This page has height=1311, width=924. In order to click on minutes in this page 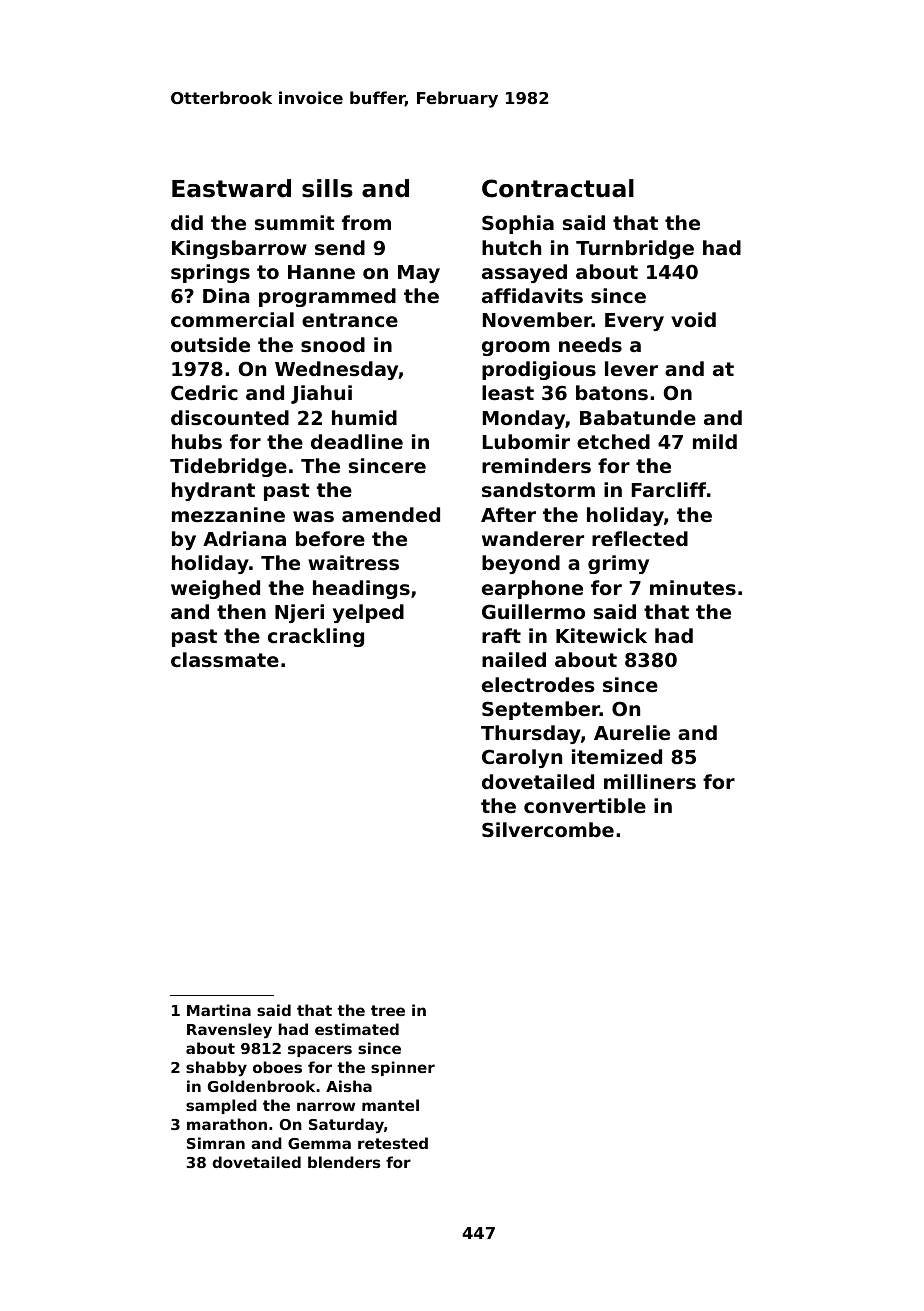, I will do `click(693, 587)`.
